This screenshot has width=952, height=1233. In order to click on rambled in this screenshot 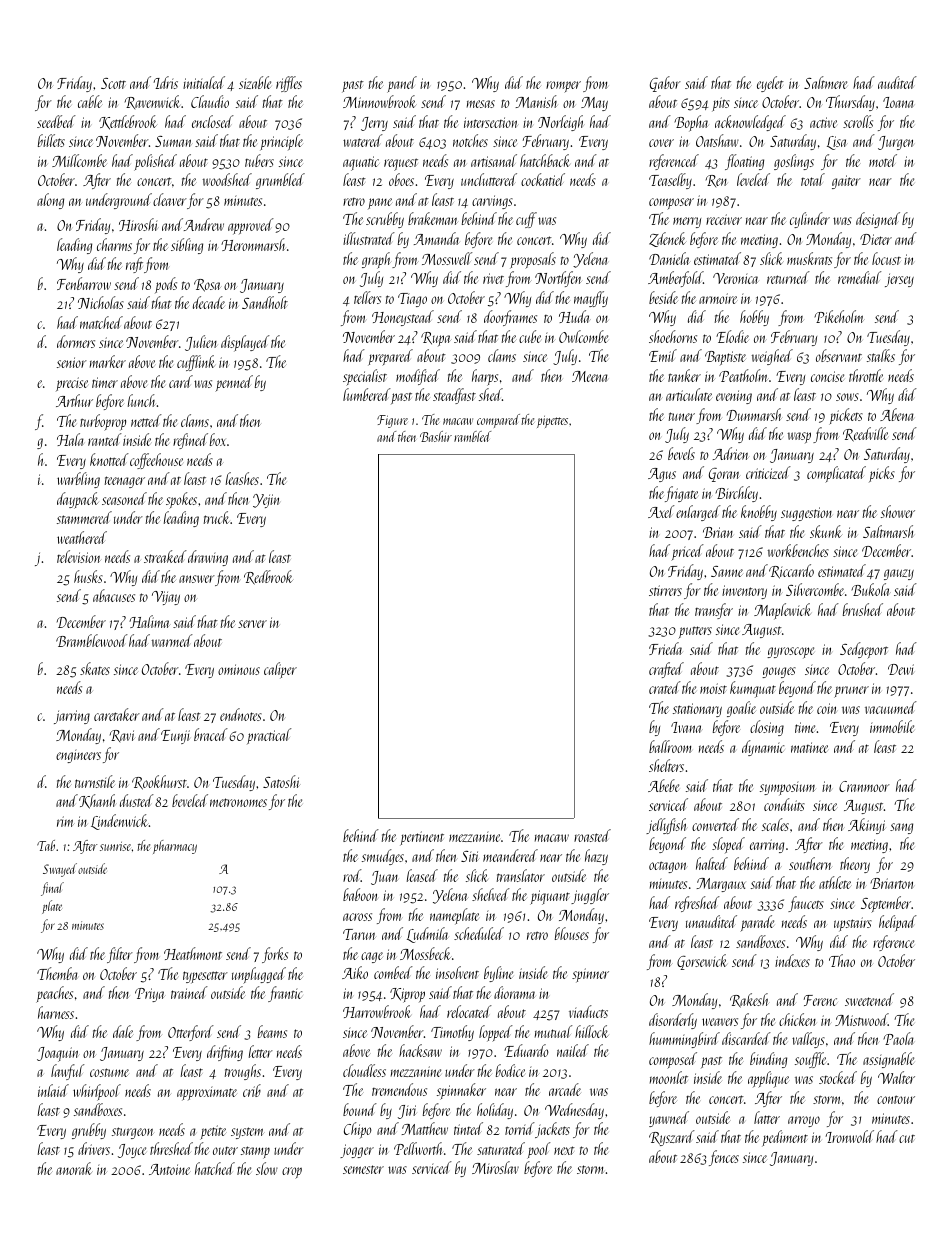, I will do `click(472, 436)`.
